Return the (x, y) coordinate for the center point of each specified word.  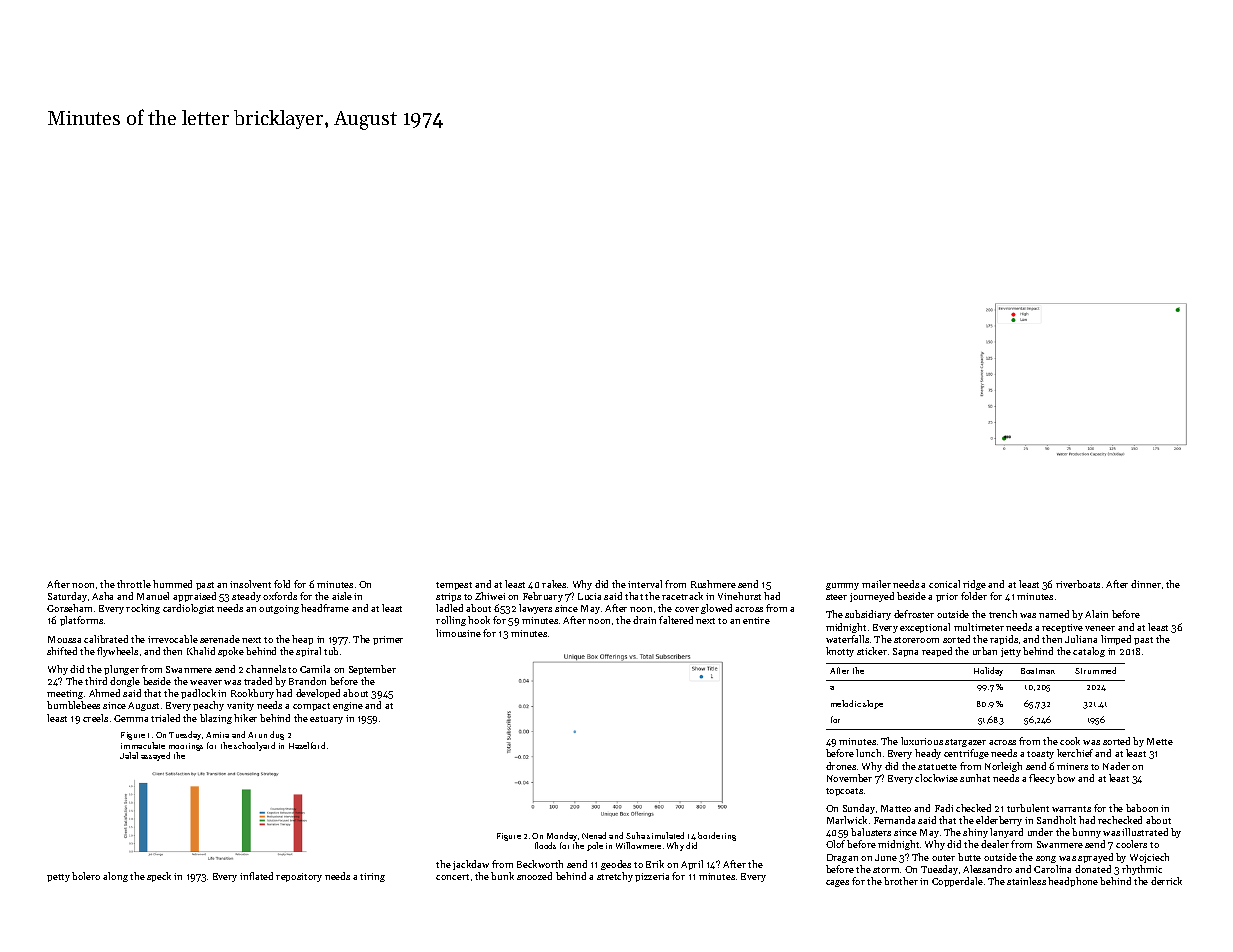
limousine (458, 633)
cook (1070, 741)
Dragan (842, 858)
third (96, 681)
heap (302, 640)
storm (886, 870)
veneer (1100, 628)
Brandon (307, 681)
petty (58, 878)
